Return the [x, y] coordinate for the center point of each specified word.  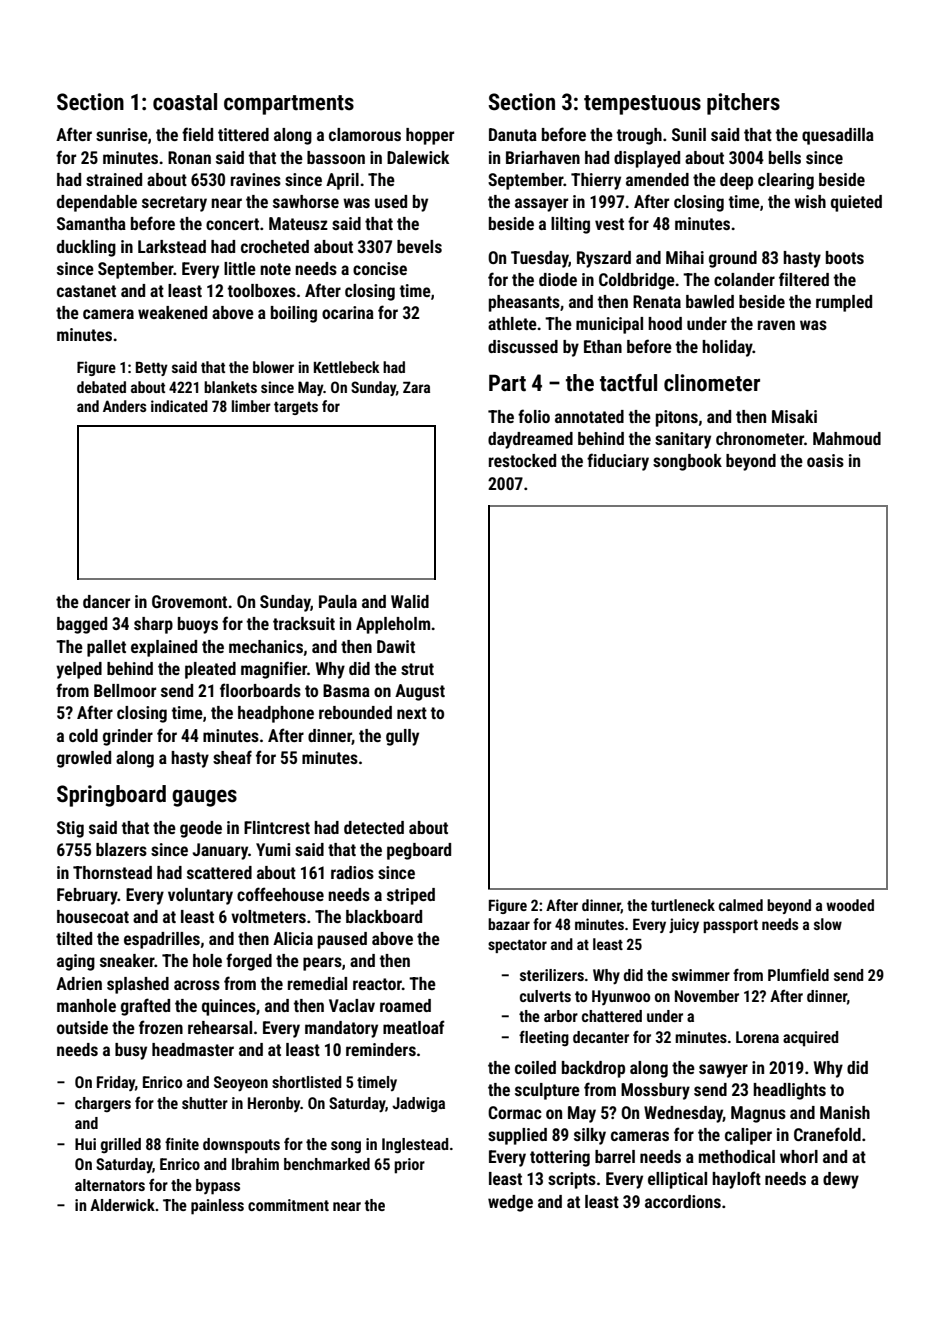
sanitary [683, 440]
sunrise [122, 134]
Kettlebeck [347, 367]
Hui [85, 1144]
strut [417, 669]
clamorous [365, 134]
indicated [179, 406]
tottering [560, 1158]
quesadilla [838, 136]
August [420, 692]
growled [84, 759]
